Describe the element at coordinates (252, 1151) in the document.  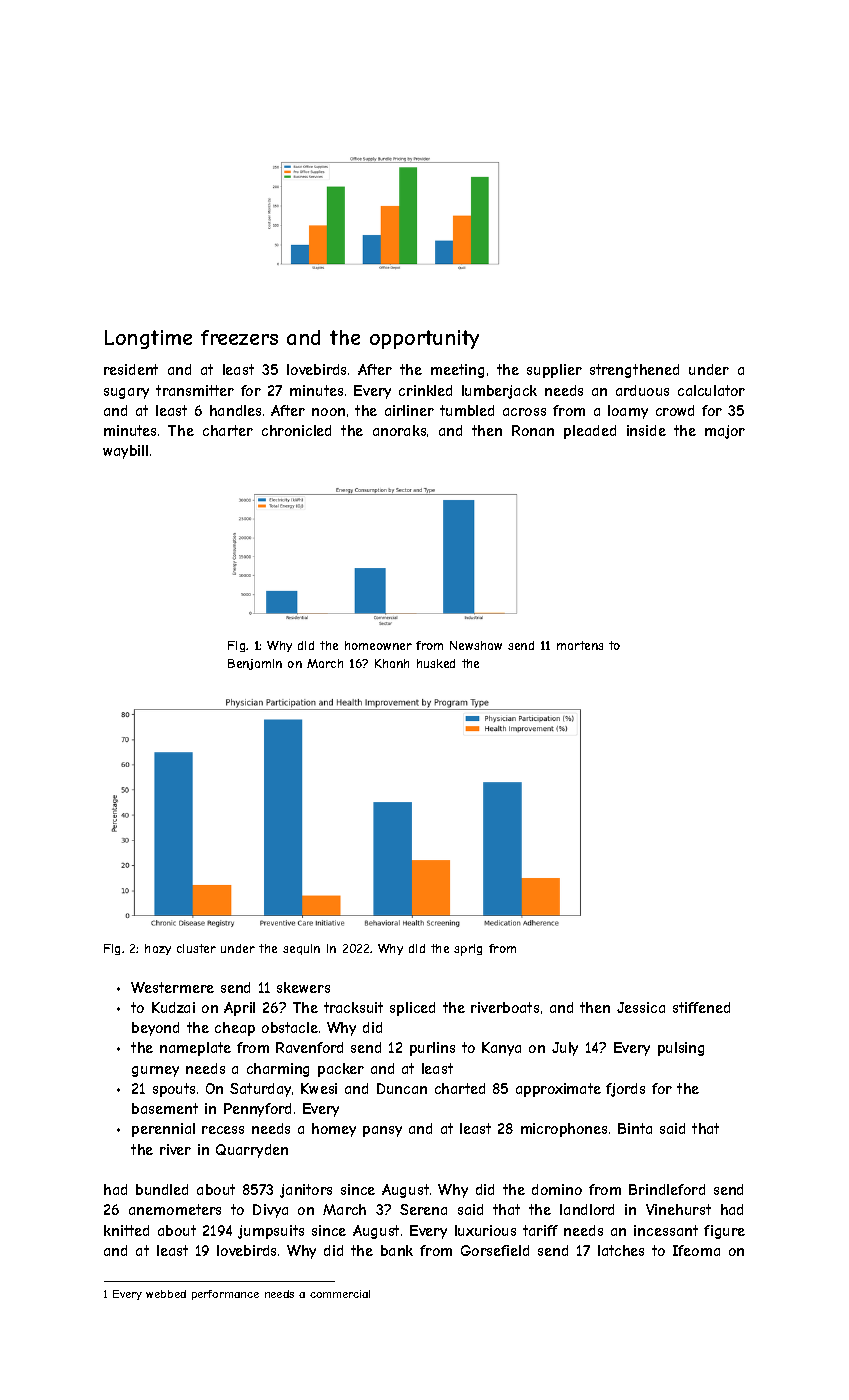
I see `Quarryden` at that location.
